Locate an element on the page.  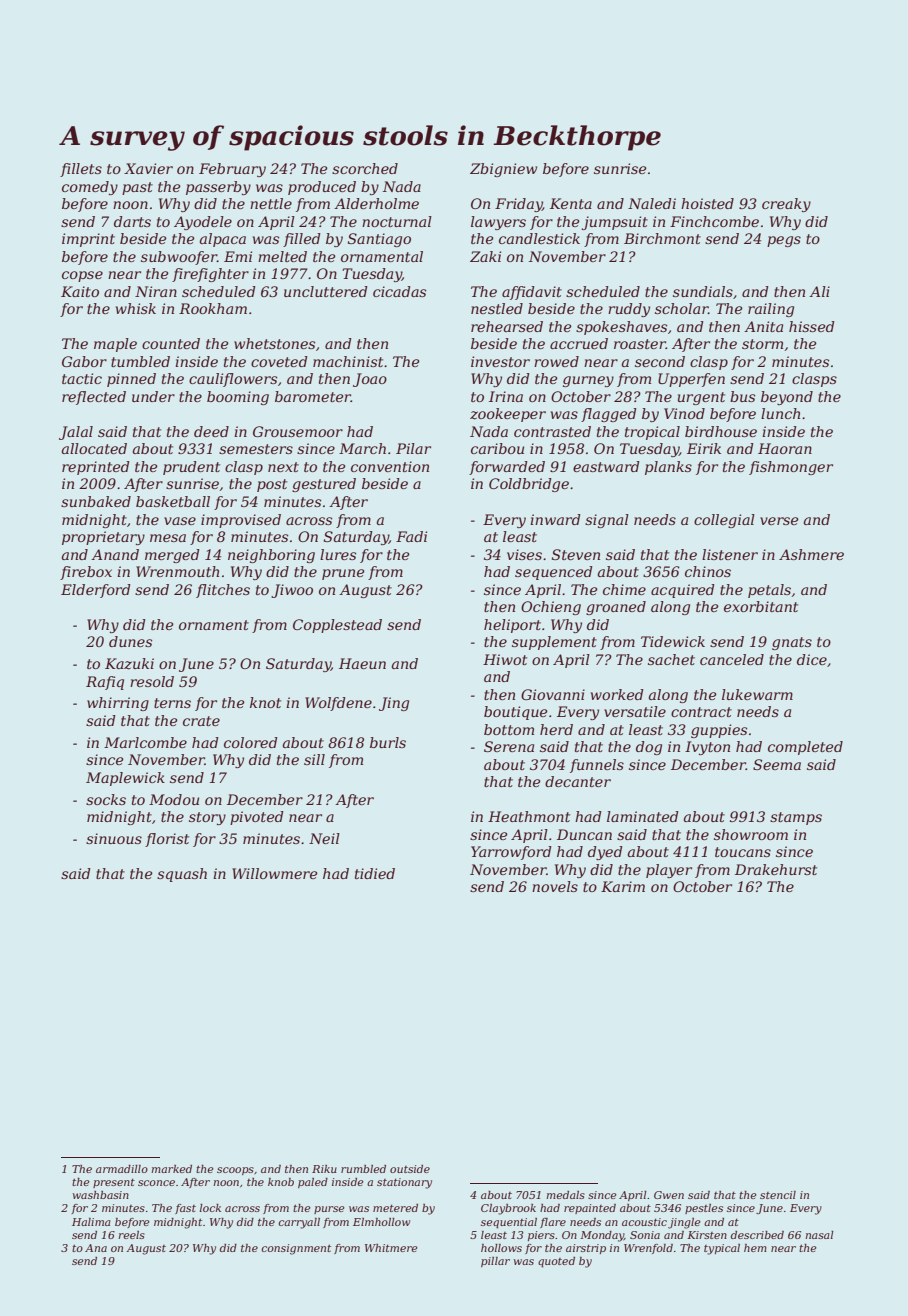
Coldbridge is located at coordinates (529, 485).
